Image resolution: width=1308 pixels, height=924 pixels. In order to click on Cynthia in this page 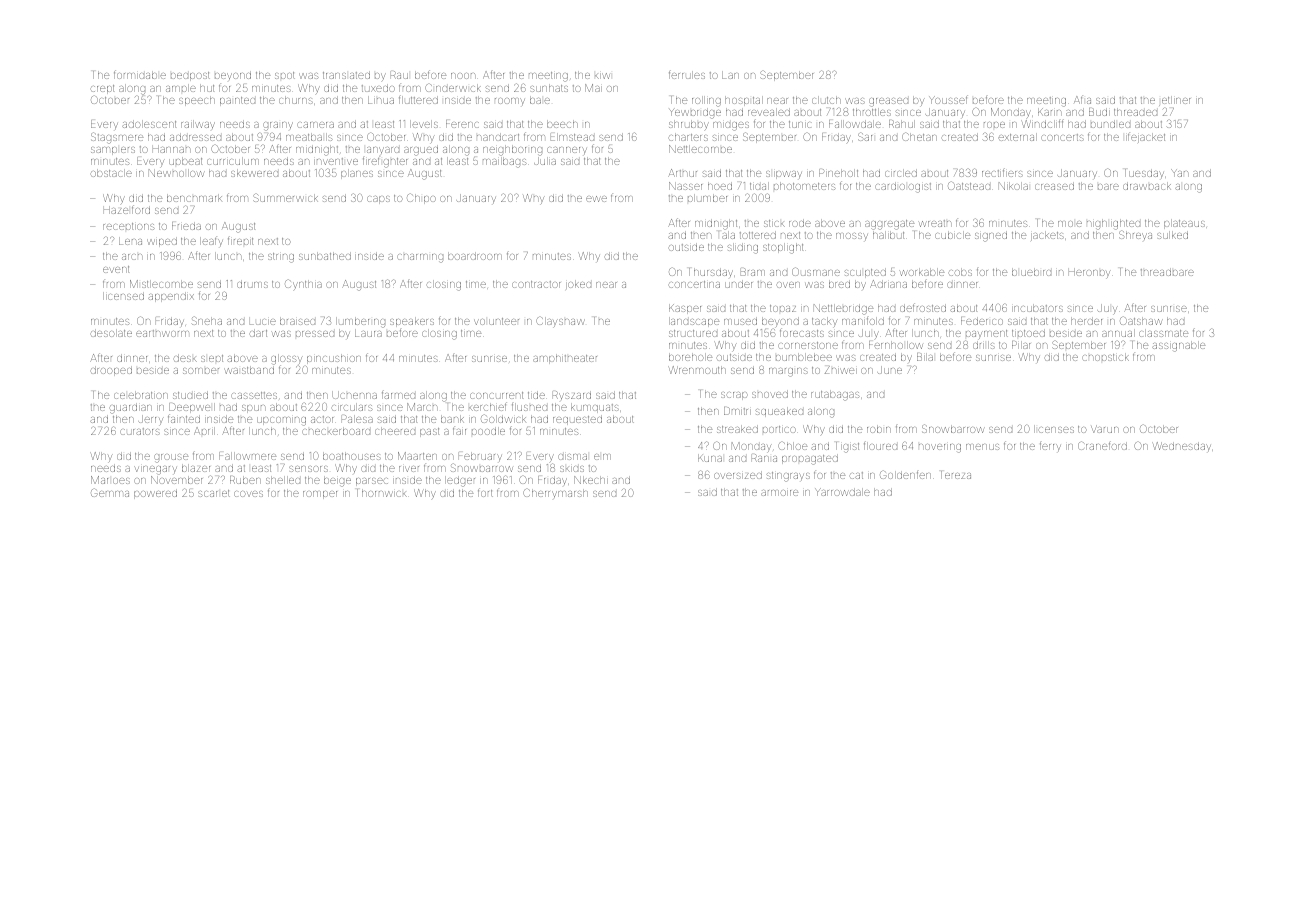, I will do `click(303, 285)`.
